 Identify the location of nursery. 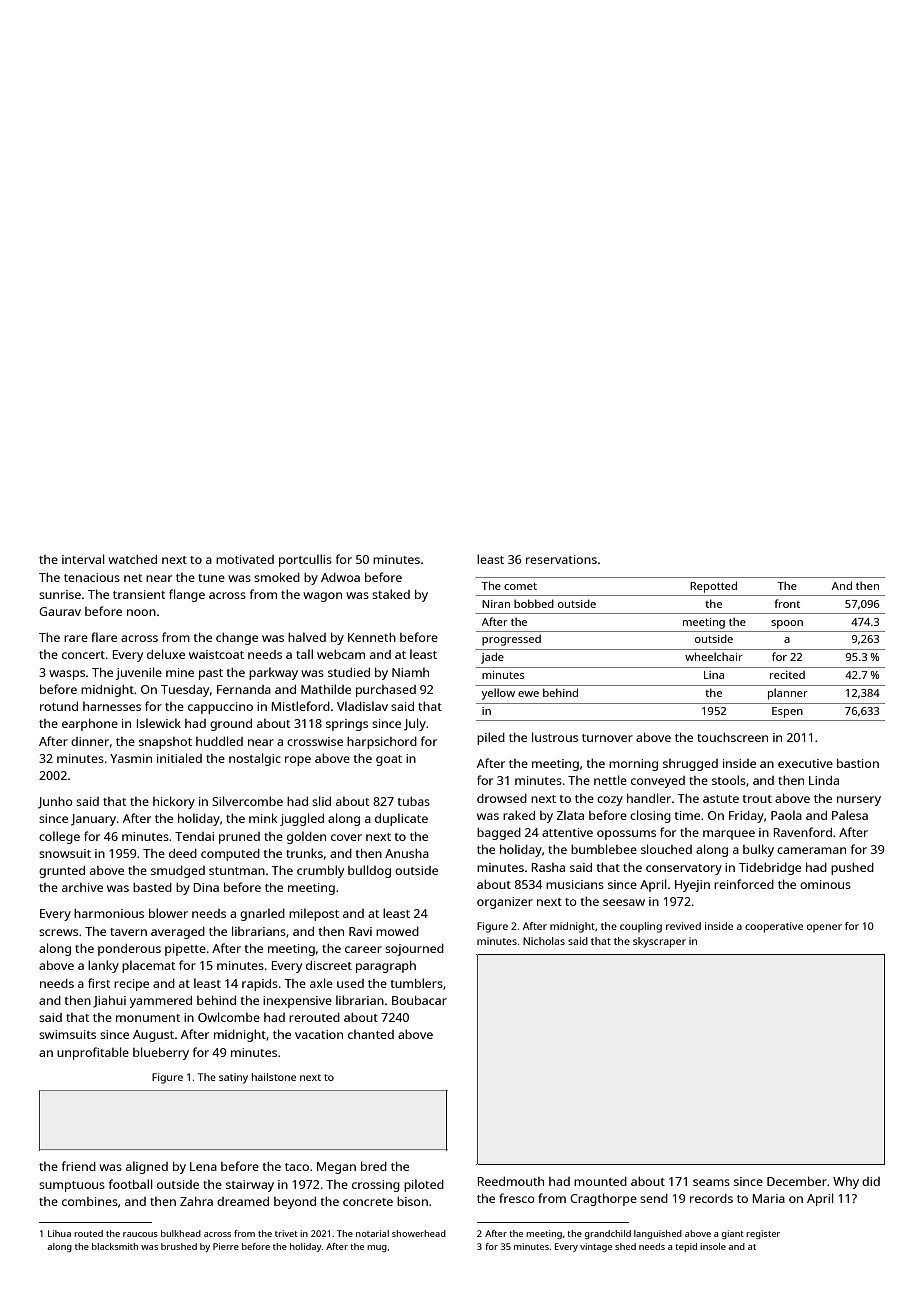
(859, 801).
